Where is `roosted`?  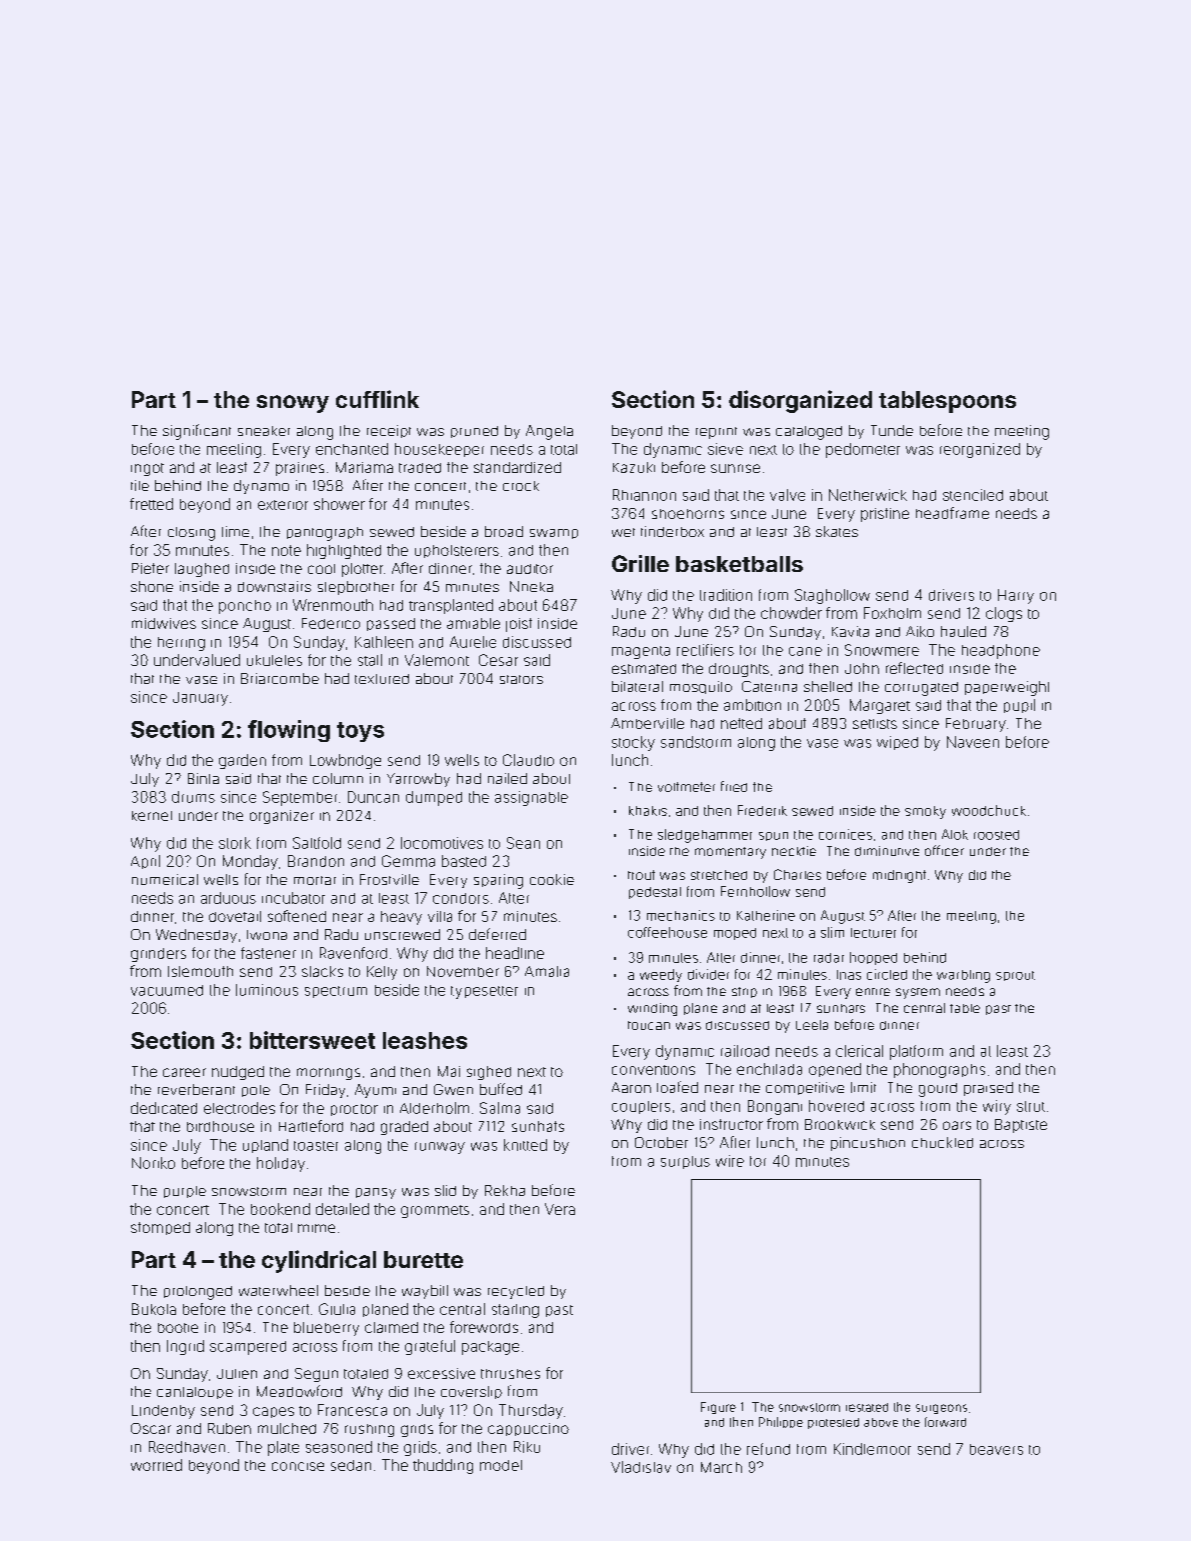 roosted is located at coordinates (996, 835).
